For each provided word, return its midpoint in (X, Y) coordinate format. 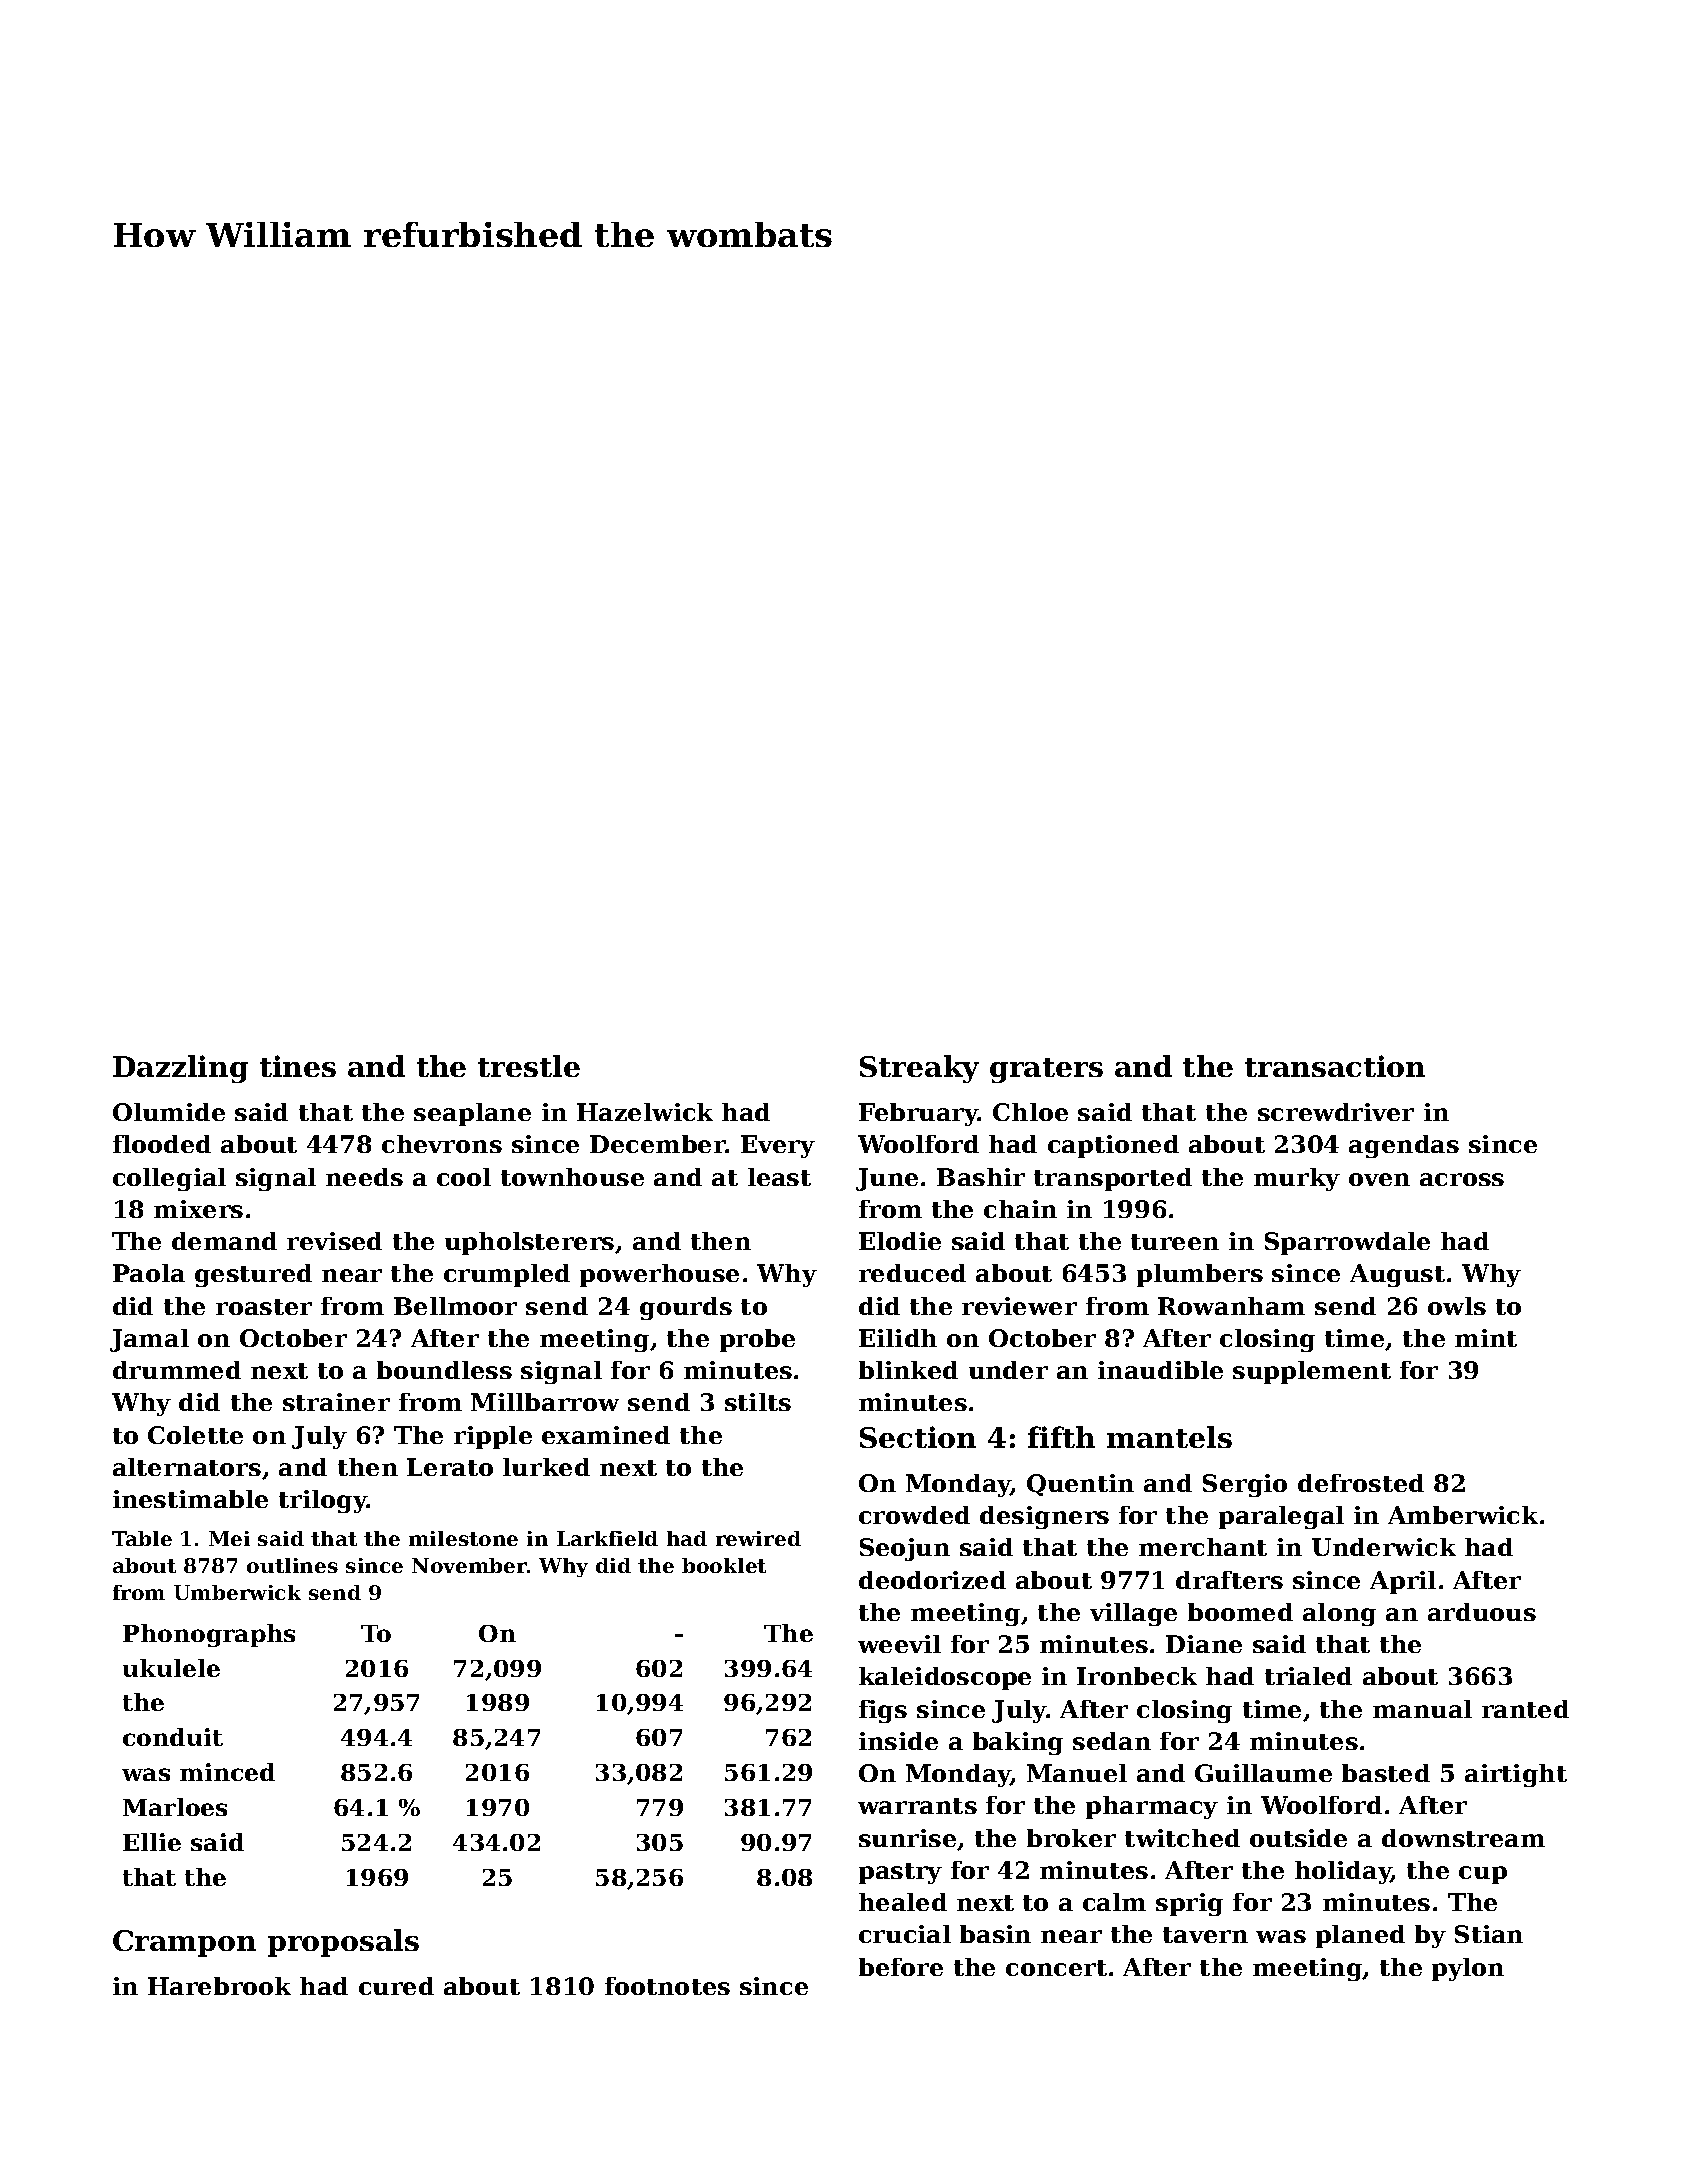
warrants (917, 1806)
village (1133, 1614)
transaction (1335, 1066)
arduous (1482, 1612)
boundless (444, 1370)
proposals (343, 1943)
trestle (529, 1066)
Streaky (919, 1069)
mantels (1169, 1437)
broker (1071, 1838)
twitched (1182, 1838)
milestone (463, 1538)
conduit (173, 1737)
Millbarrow (545, 1402)
